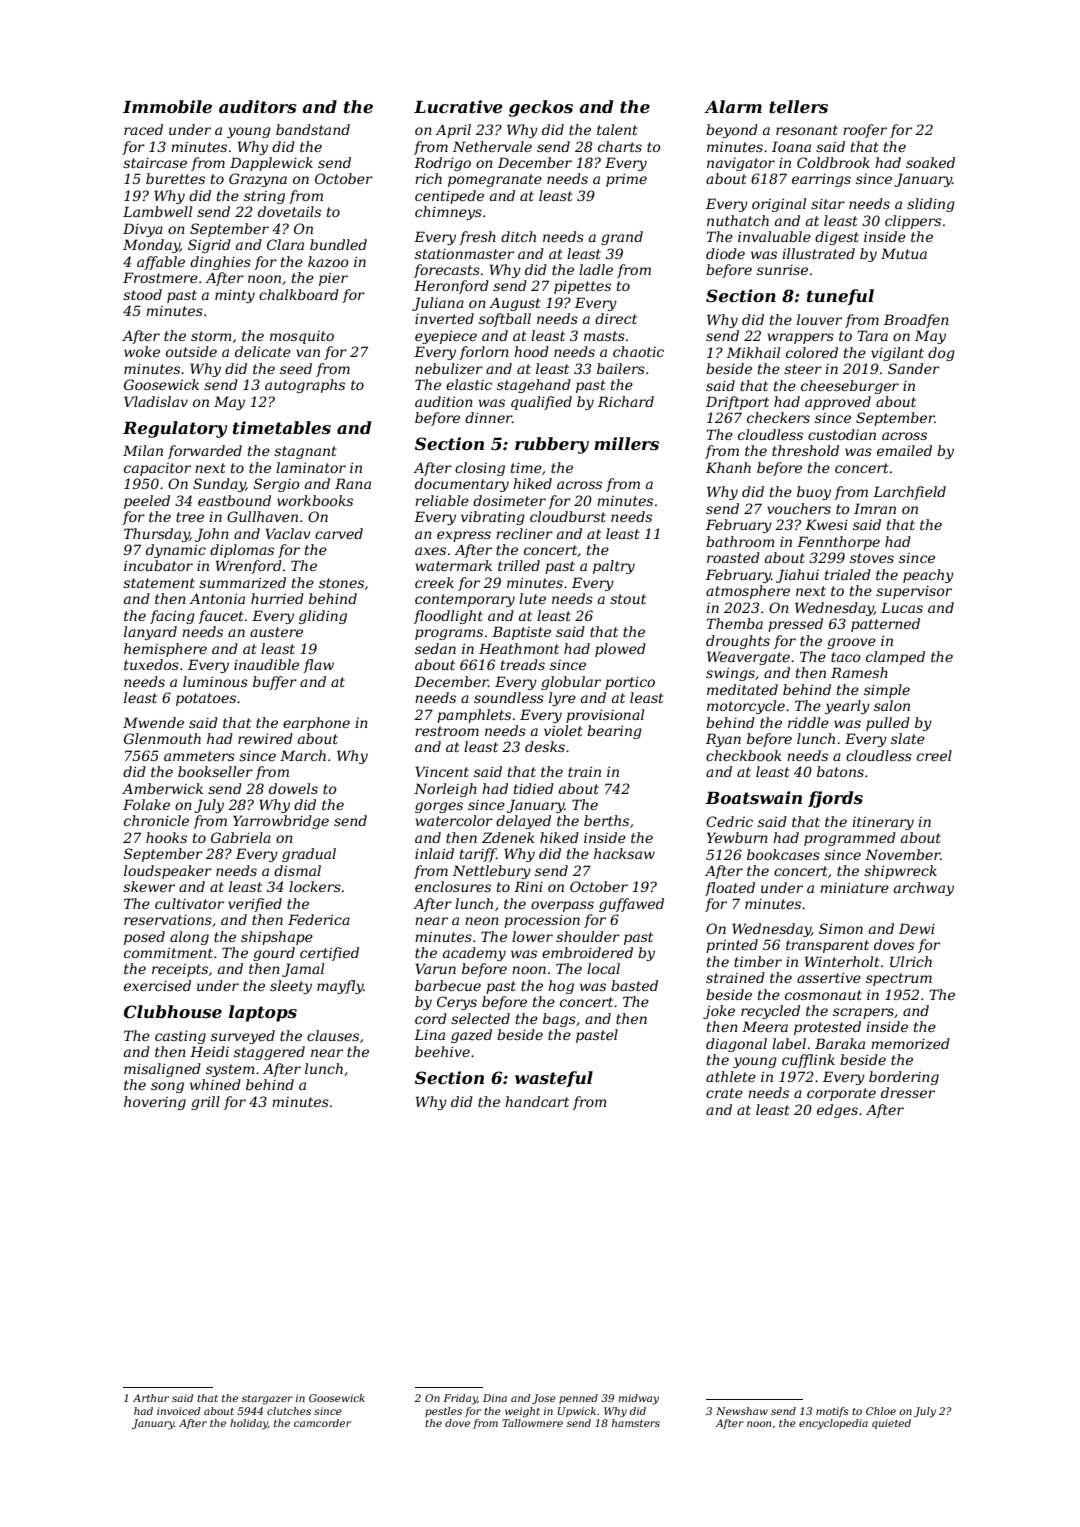 The image size is (1080, 1527). I want to click on bandstand, so click(313, 129).
